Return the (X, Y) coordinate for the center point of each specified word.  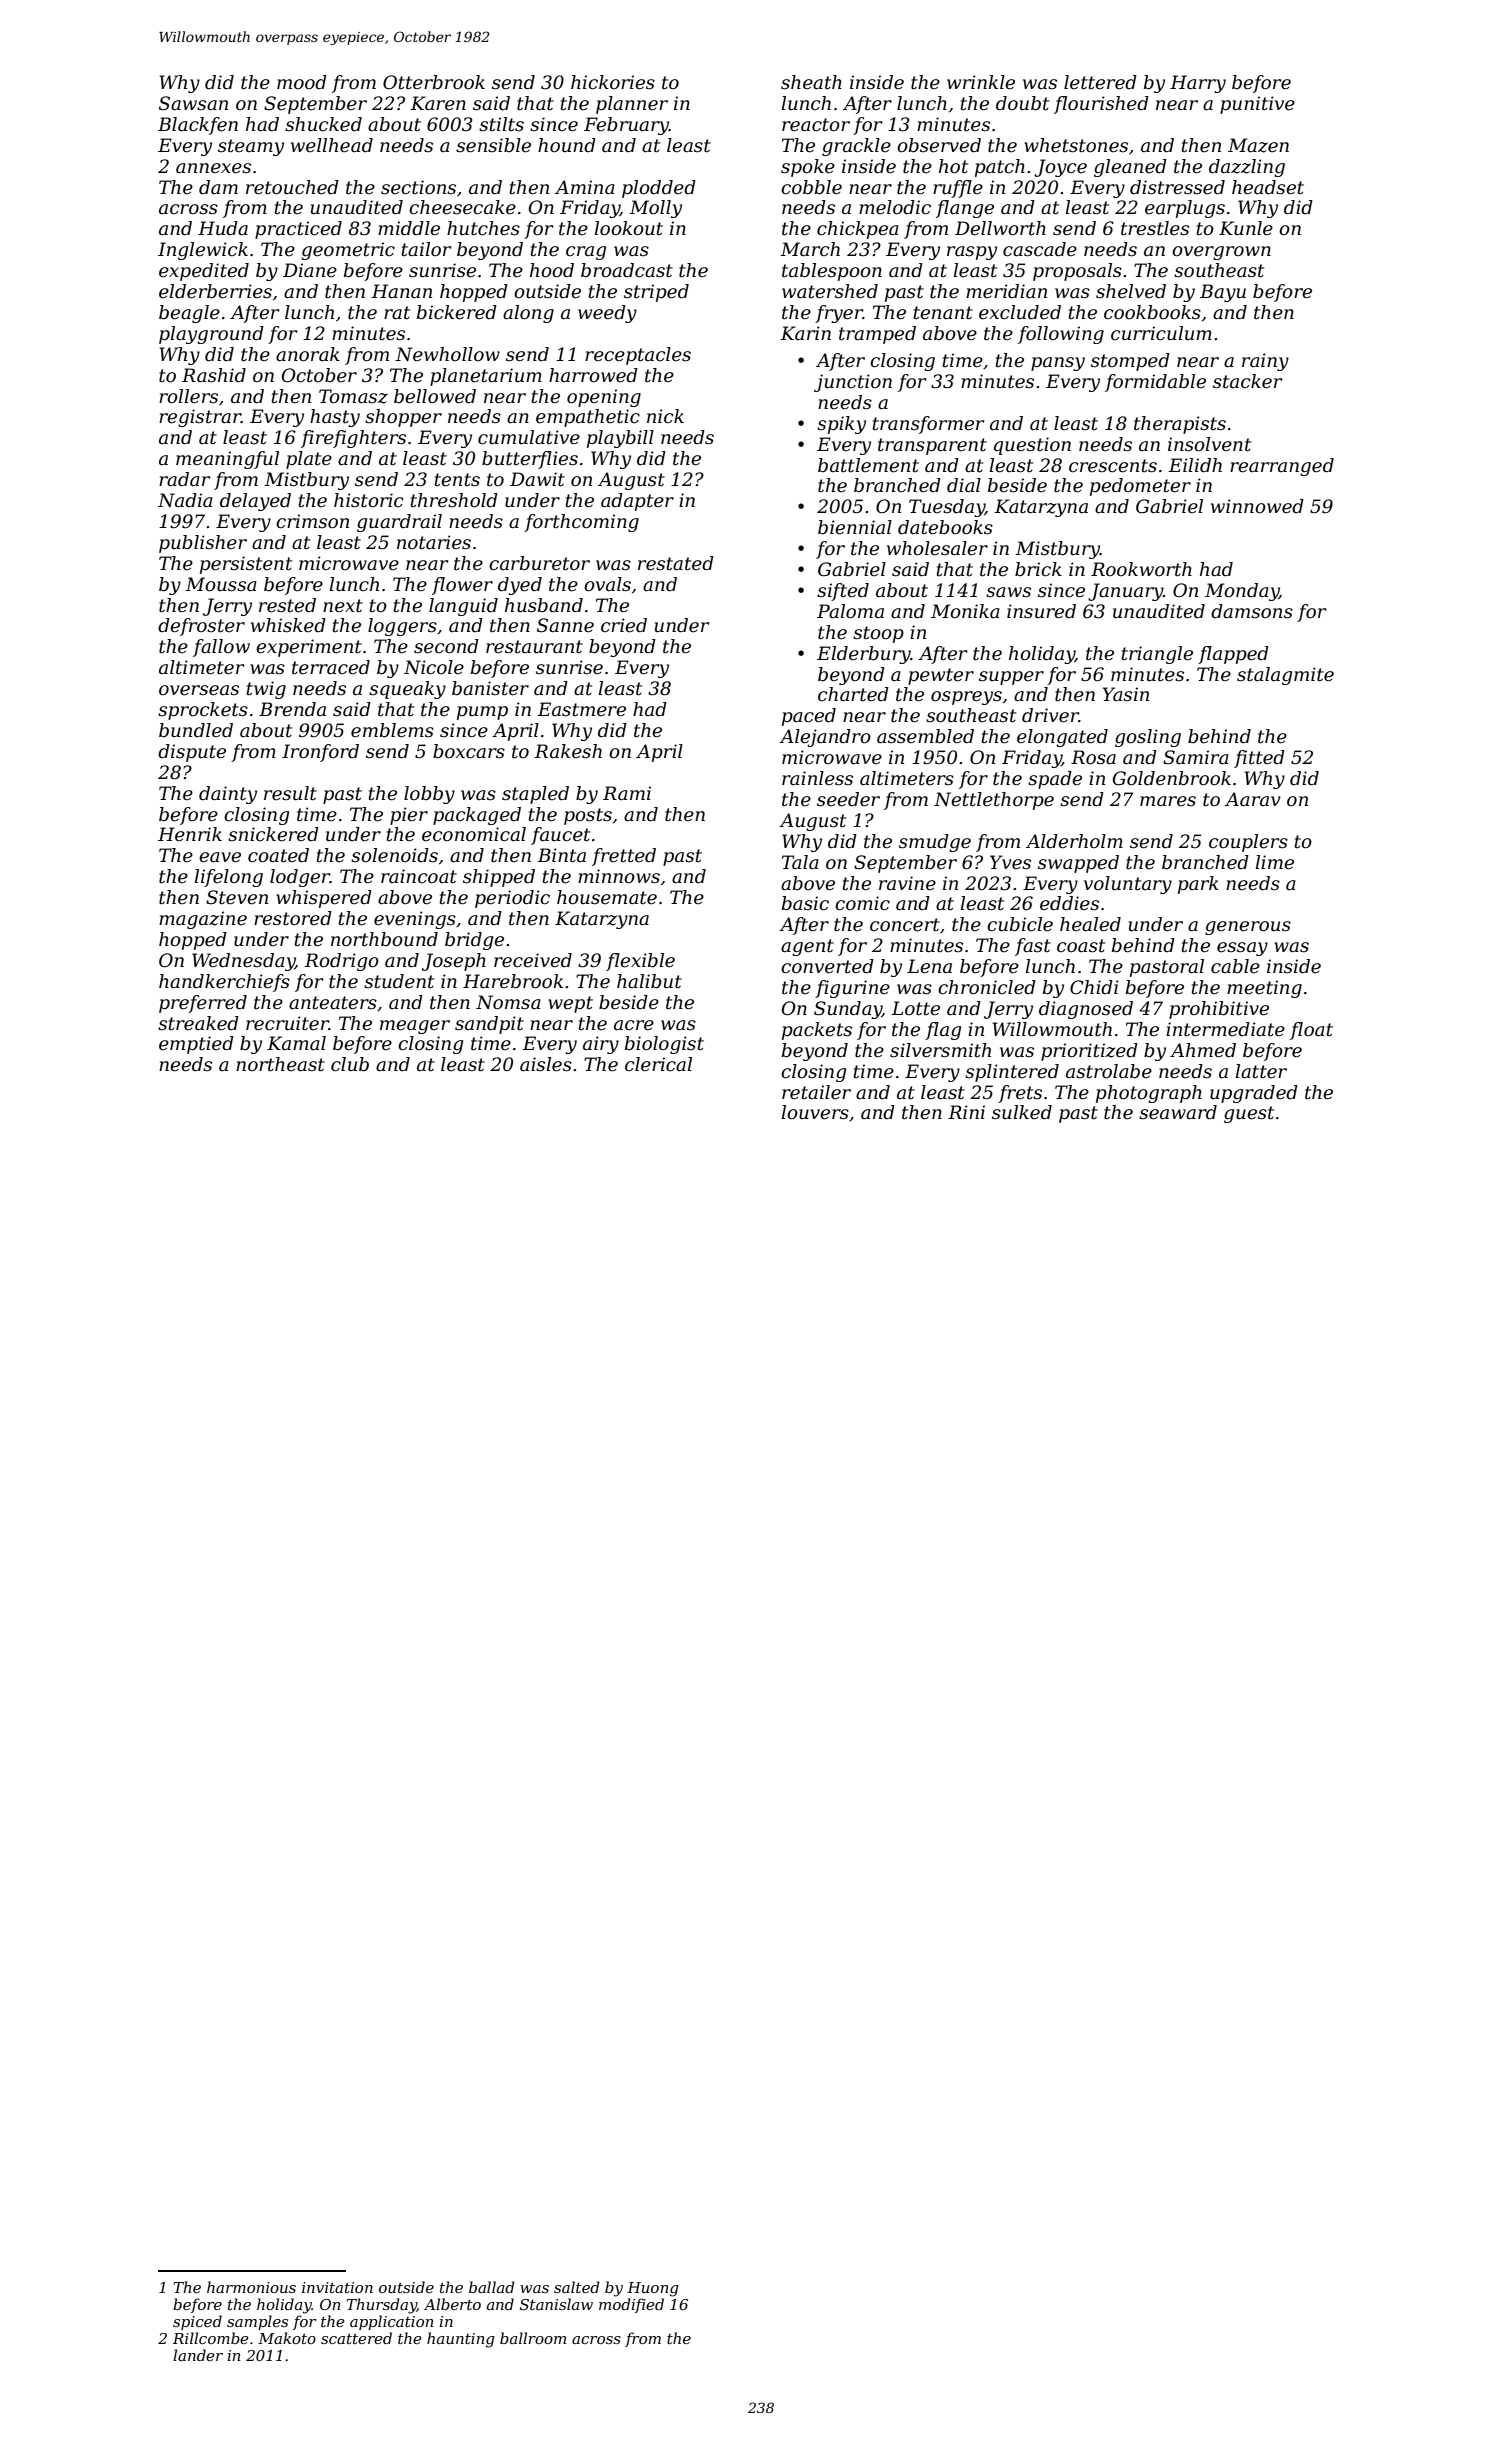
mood (302, 82)
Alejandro (825, 738)
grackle (856, 147)
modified (631, 2305)
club (350, 1064)
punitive (1257, 105)
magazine (203, 920)
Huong (653, 2289)
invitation (337, 2287)
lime (1275, 862)
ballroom (533, 2338)
